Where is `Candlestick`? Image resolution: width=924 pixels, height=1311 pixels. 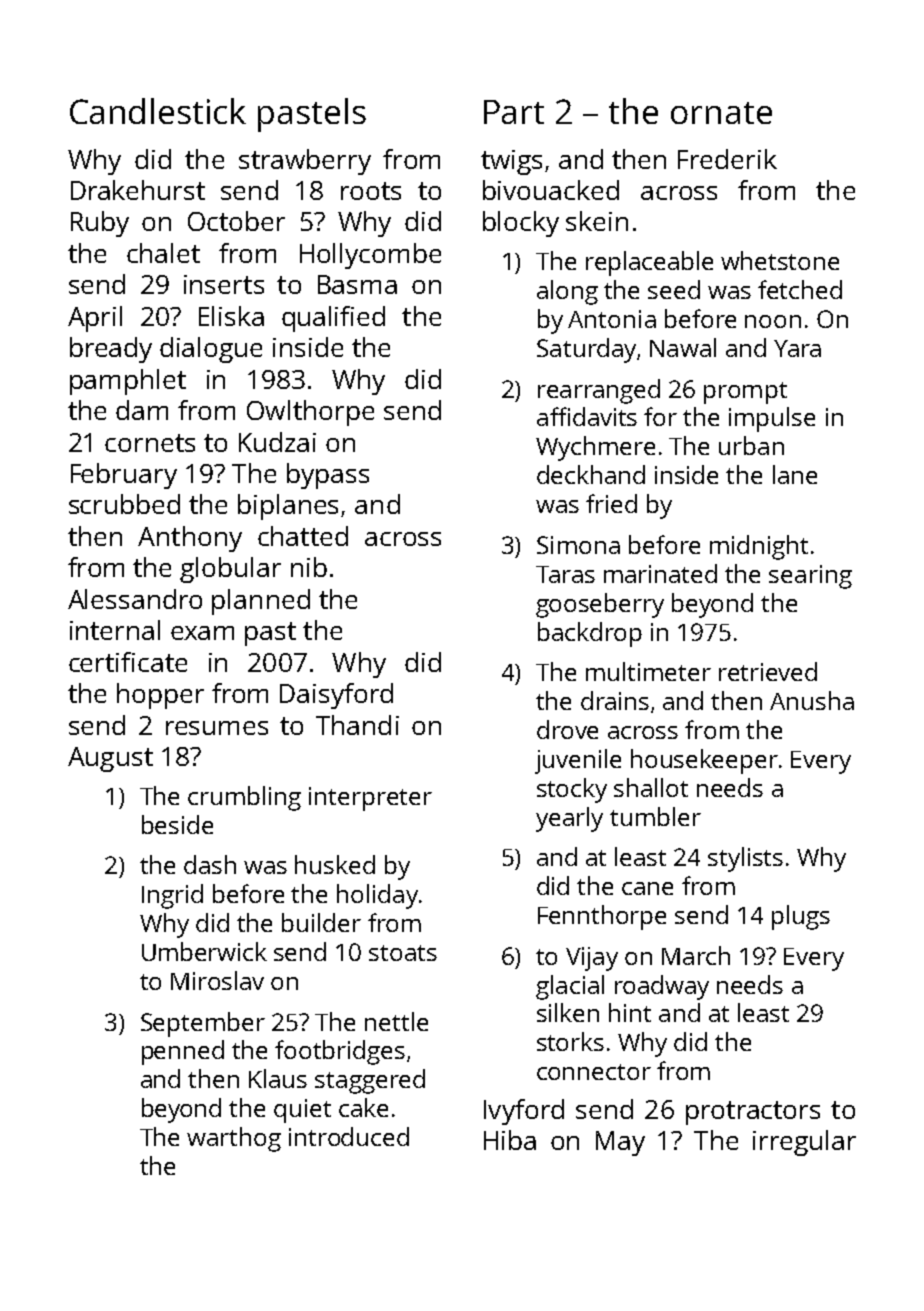
Candlestick is located at coordinates (158, 111).
